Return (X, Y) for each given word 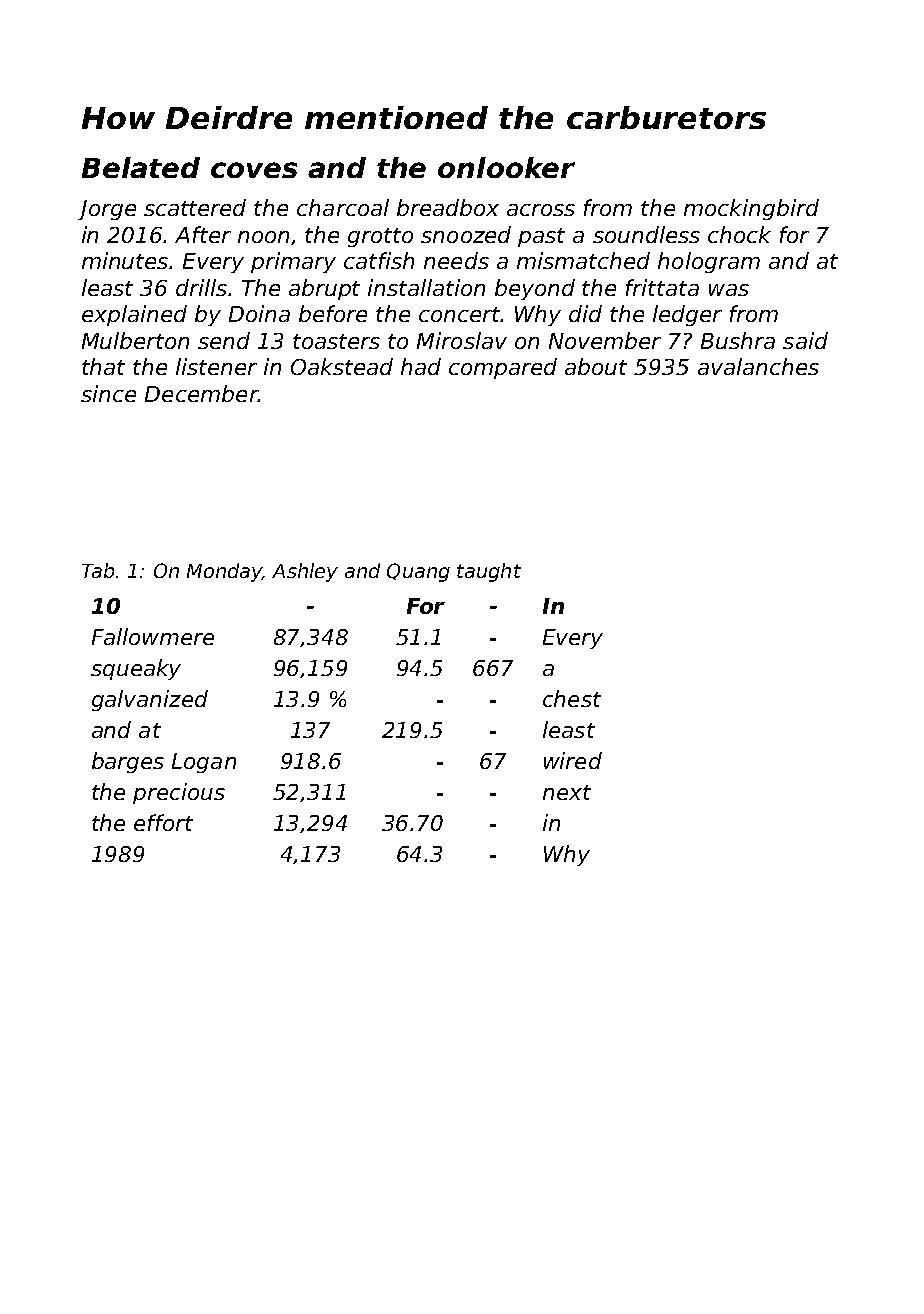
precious (179, 793)
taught (489, 572)
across (541, 210)
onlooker (506, 167)
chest (572, 698)
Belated (141, 167)
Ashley (305, 572)
